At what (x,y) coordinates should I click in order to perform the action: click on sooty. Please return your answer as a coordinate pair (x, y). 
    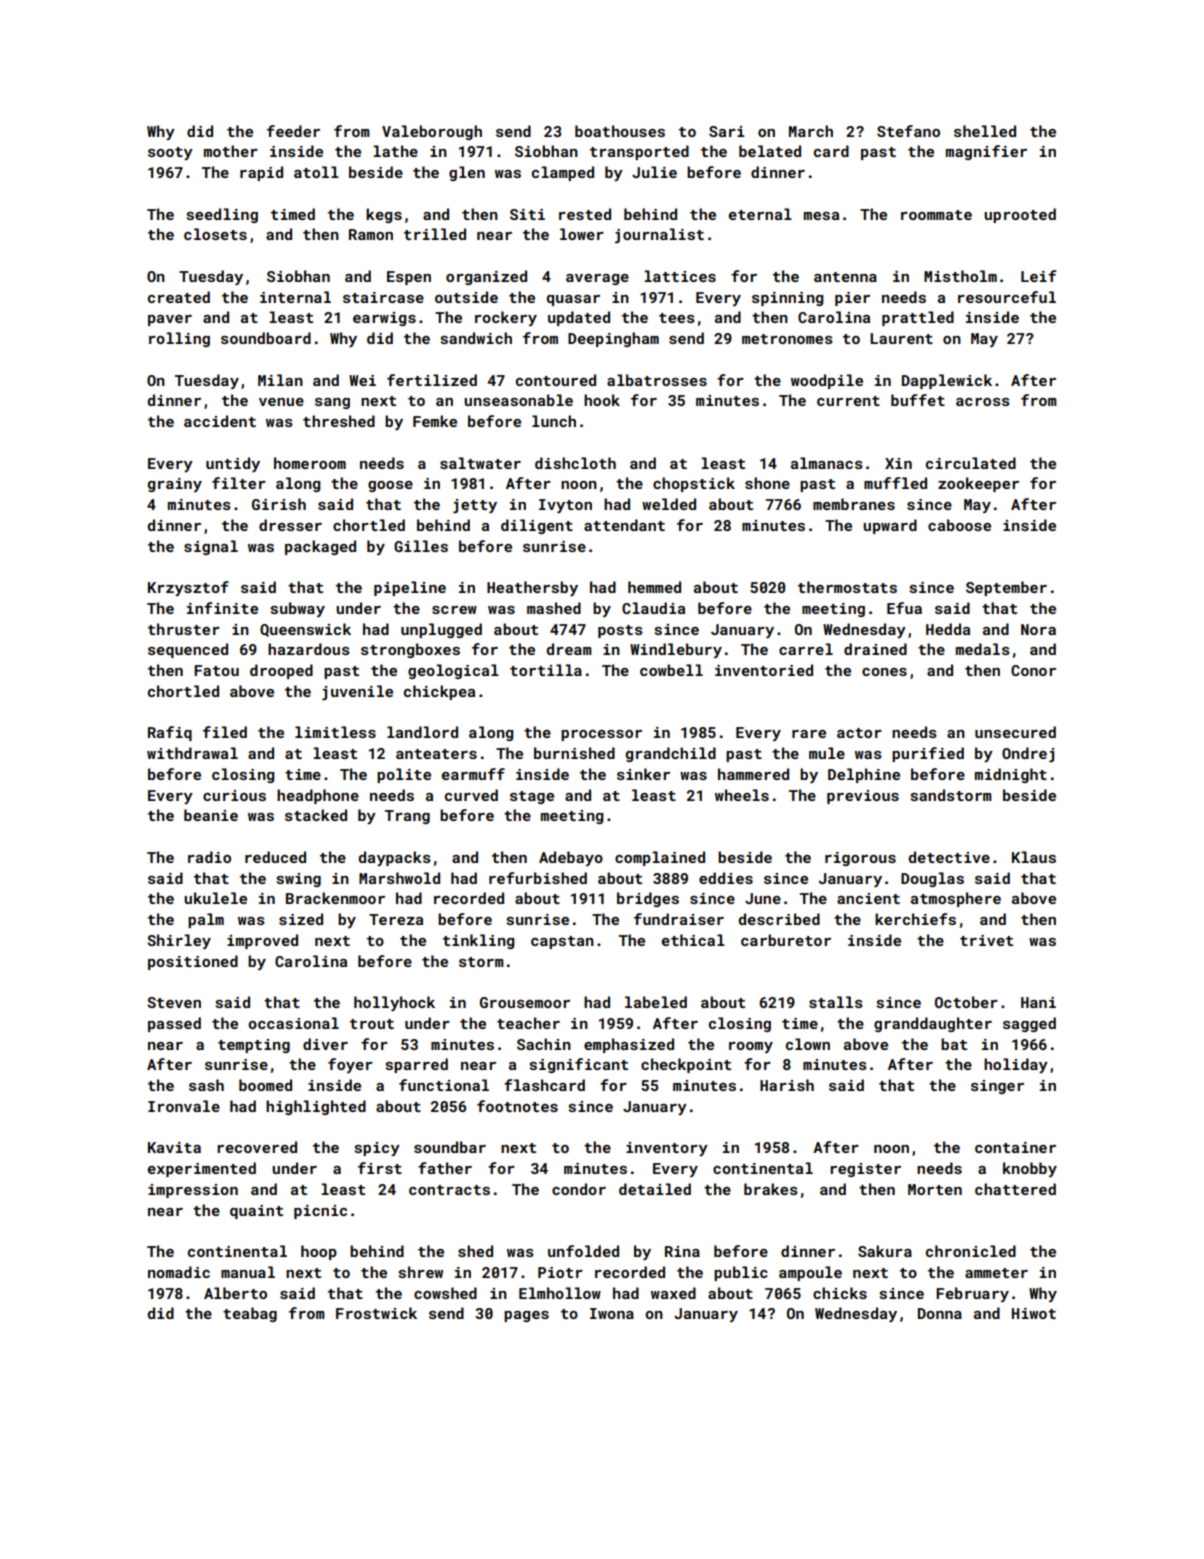
    Looking at the image, I should click on (170, 153).
